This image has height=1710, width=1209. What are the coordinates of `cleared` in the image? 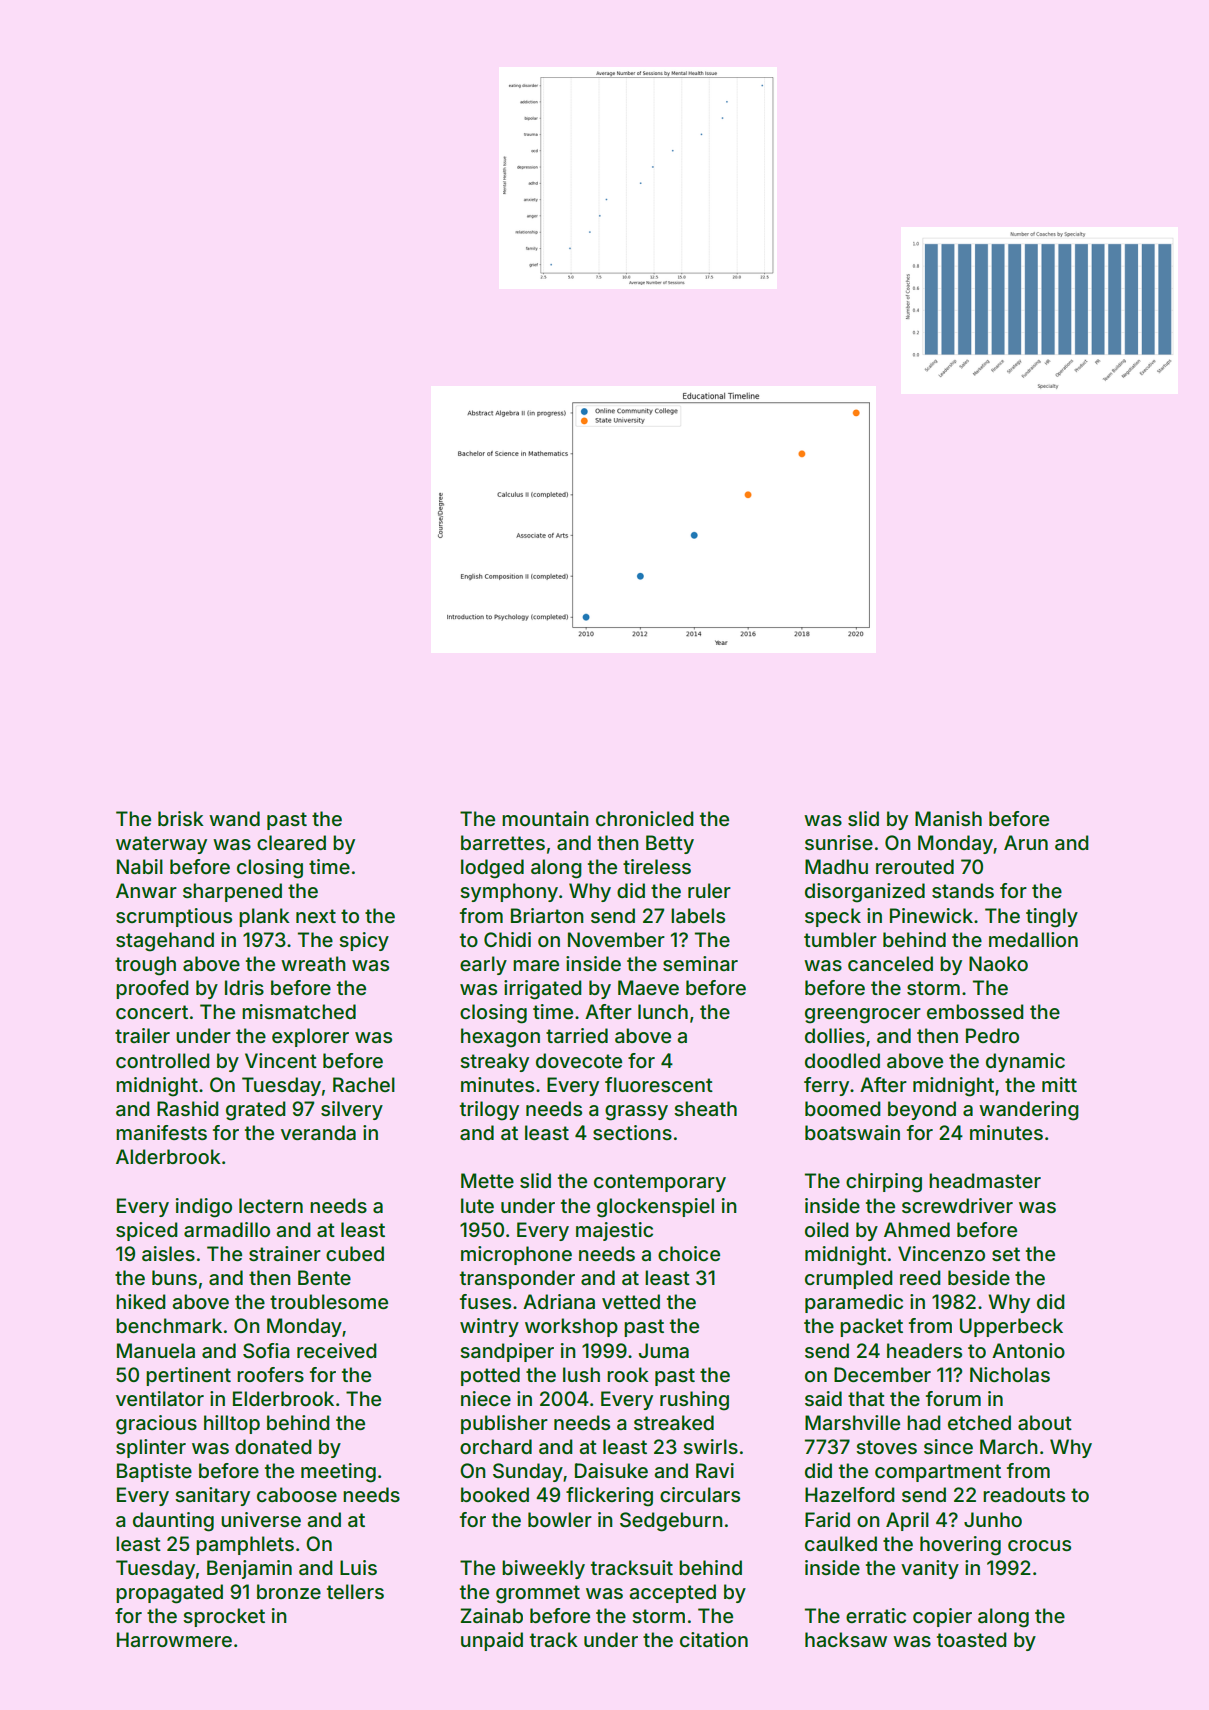 It's located at (291, 842).
